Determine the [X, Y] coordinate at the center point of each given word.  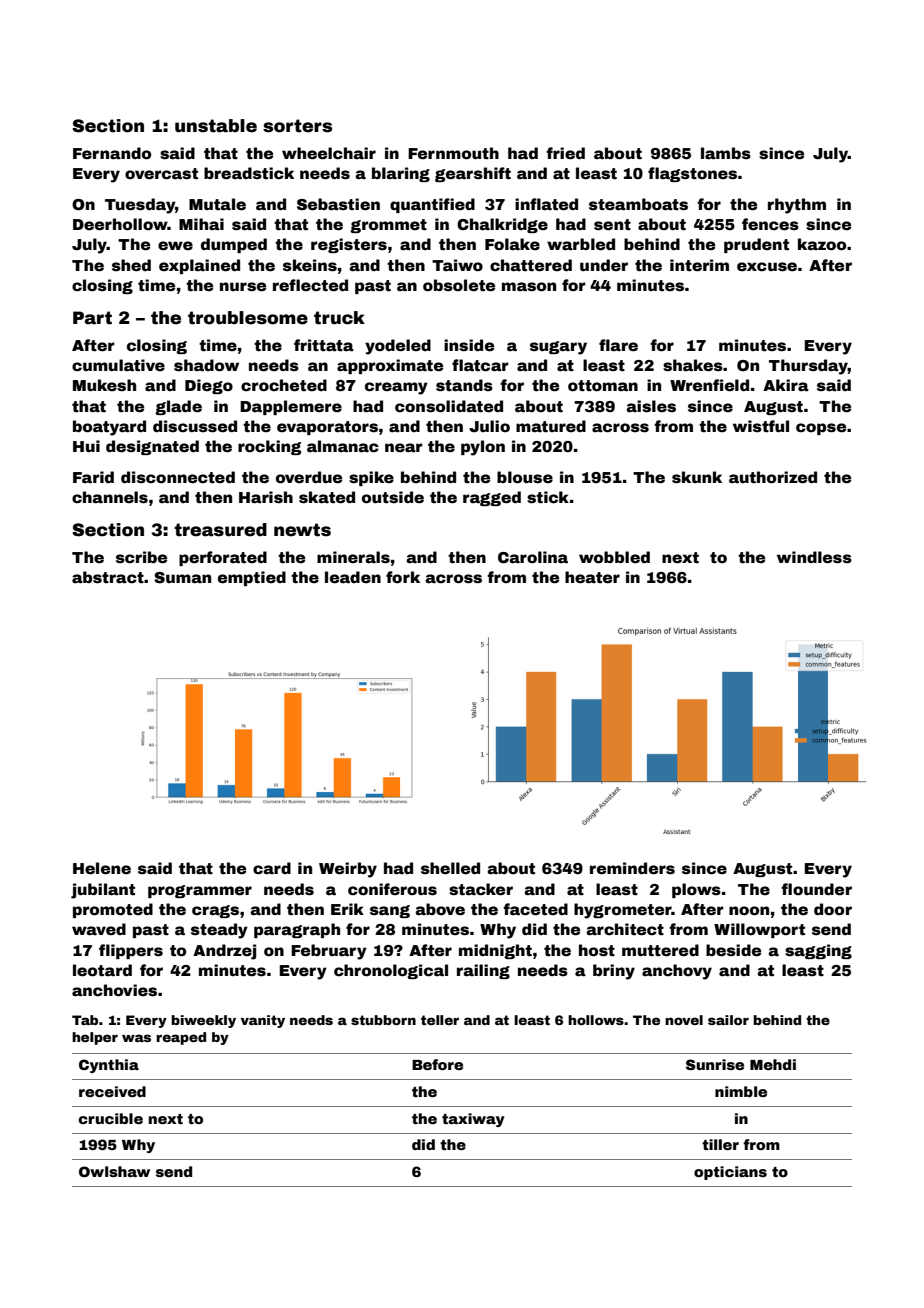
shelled [450, 868]
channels [110, 497]
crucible [111, 1118]
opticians [730, 1173]
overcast [161, 174]
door [833, 909]
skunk [697, 477]
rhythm [797, 206]
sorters [297, 126]
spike [371, 478]
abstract [108, 577]
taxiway [473, 1120]
